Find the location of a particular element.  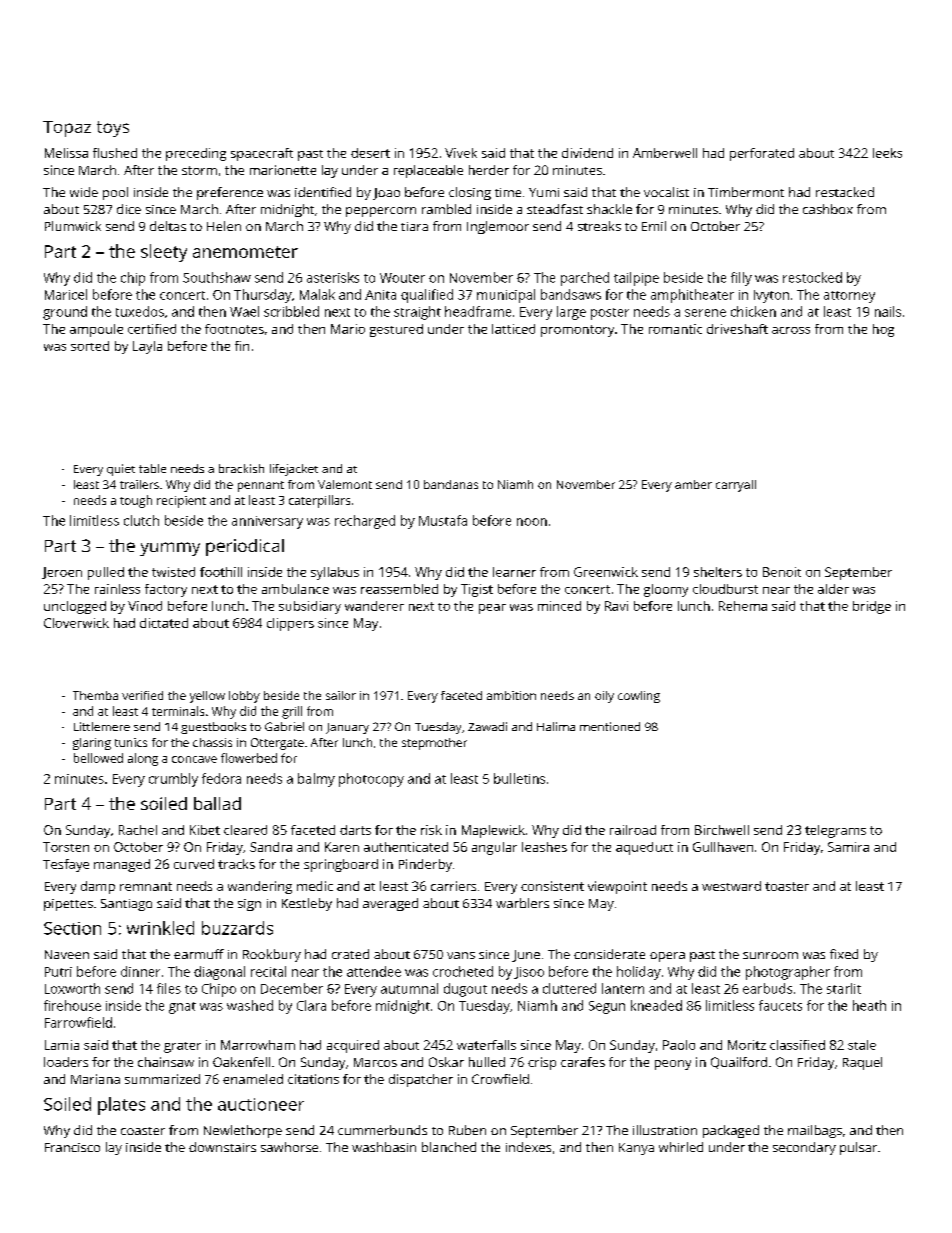

downstairs is located at coordinates (222, 1147).
